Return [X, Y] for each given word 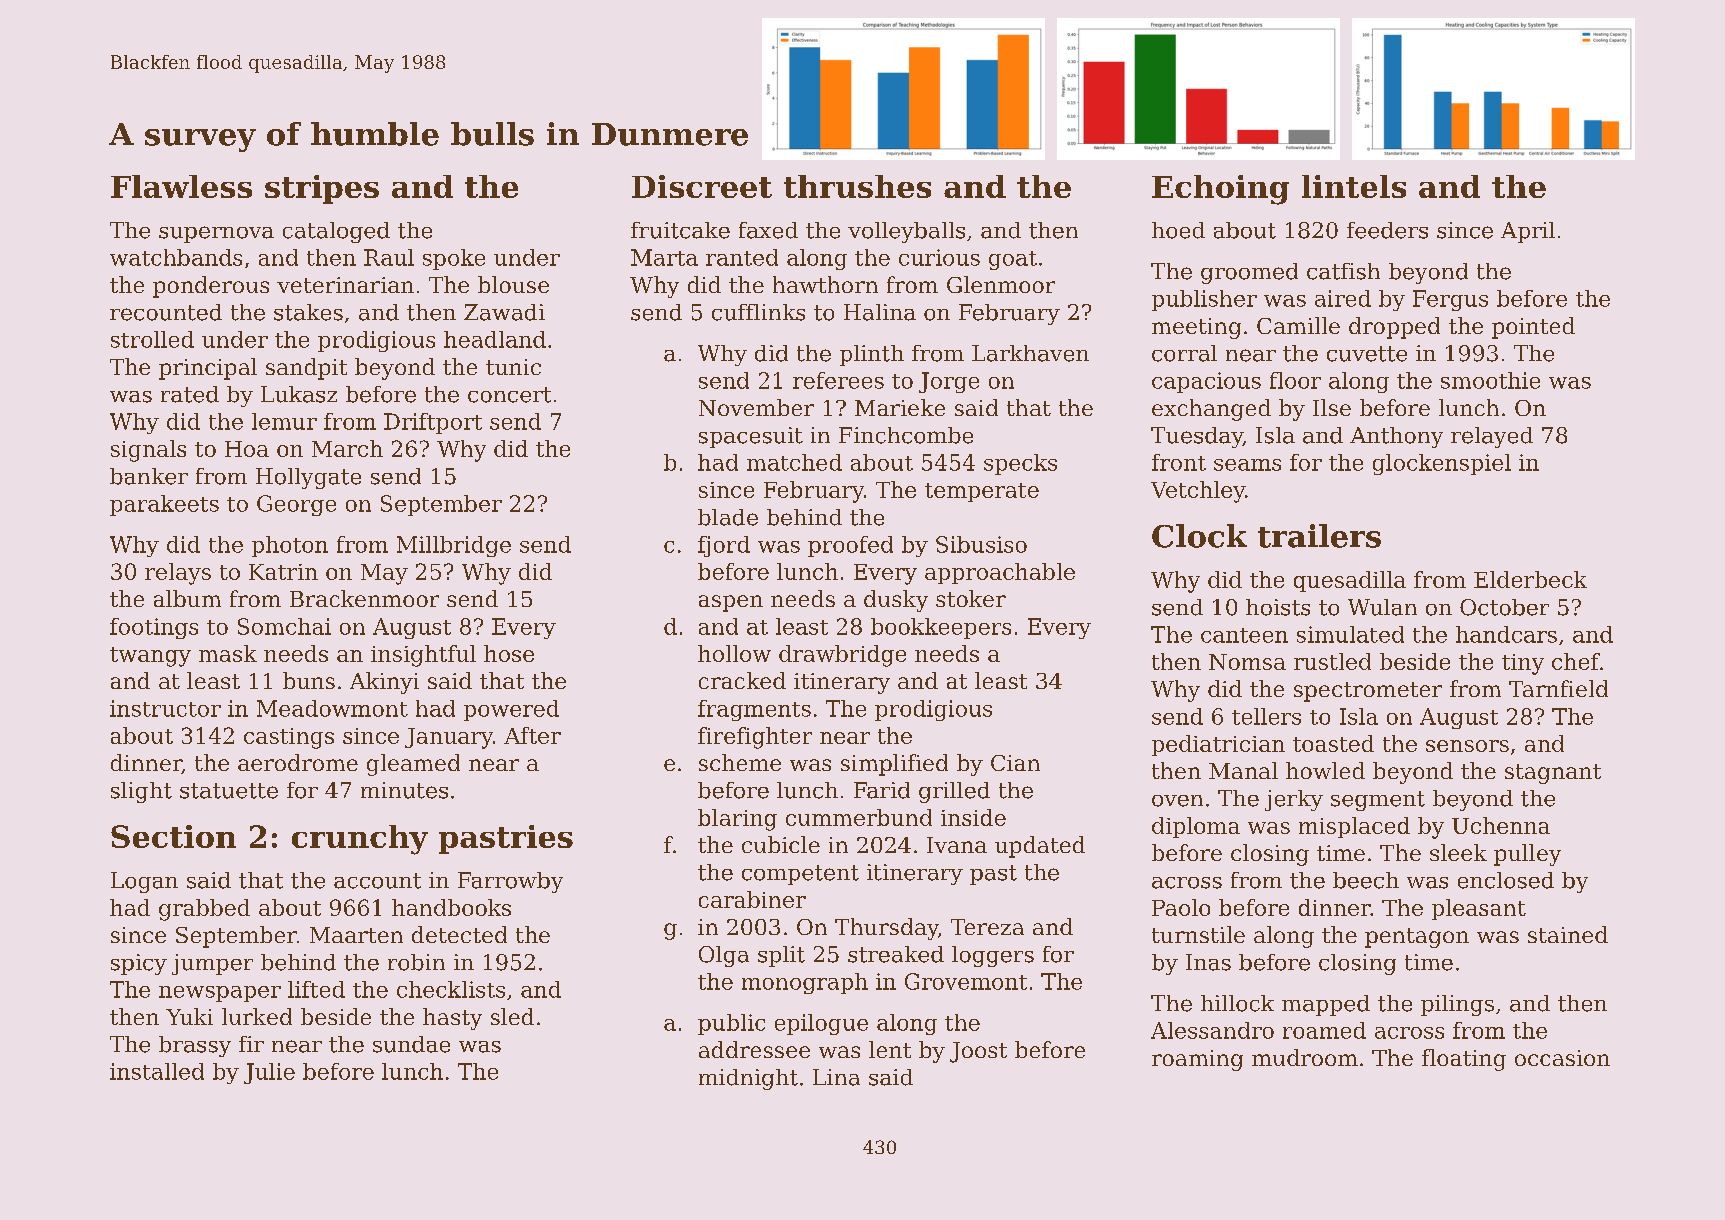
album [187, 598]
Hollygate [308, 478]
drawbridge [842, 656]
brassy [195, 1046]
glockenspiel [1442, 464]
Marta [664, 257]
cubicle [781, 844]
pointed [1533, 328]
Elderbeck [1530, 579]
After [532, 735]
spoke [454, 259]
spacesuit [751, 437]
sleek [1458, 852]
